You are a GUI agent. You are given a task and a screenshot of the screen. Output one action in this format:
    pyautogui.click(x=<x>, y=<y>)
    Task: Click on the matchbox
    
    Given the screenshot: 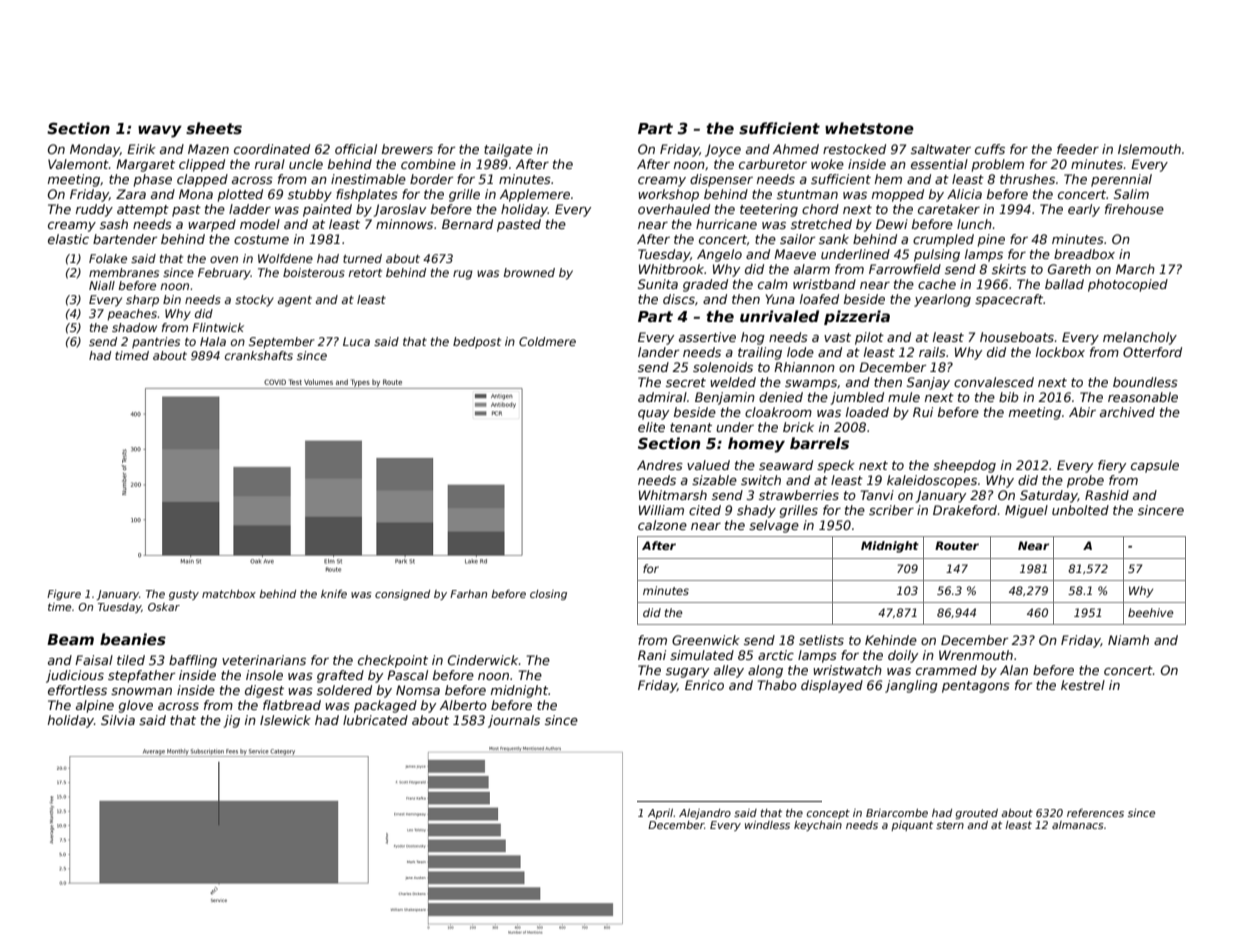 What is the action you would take?
    pyautogui.click(x=229, y=594)
